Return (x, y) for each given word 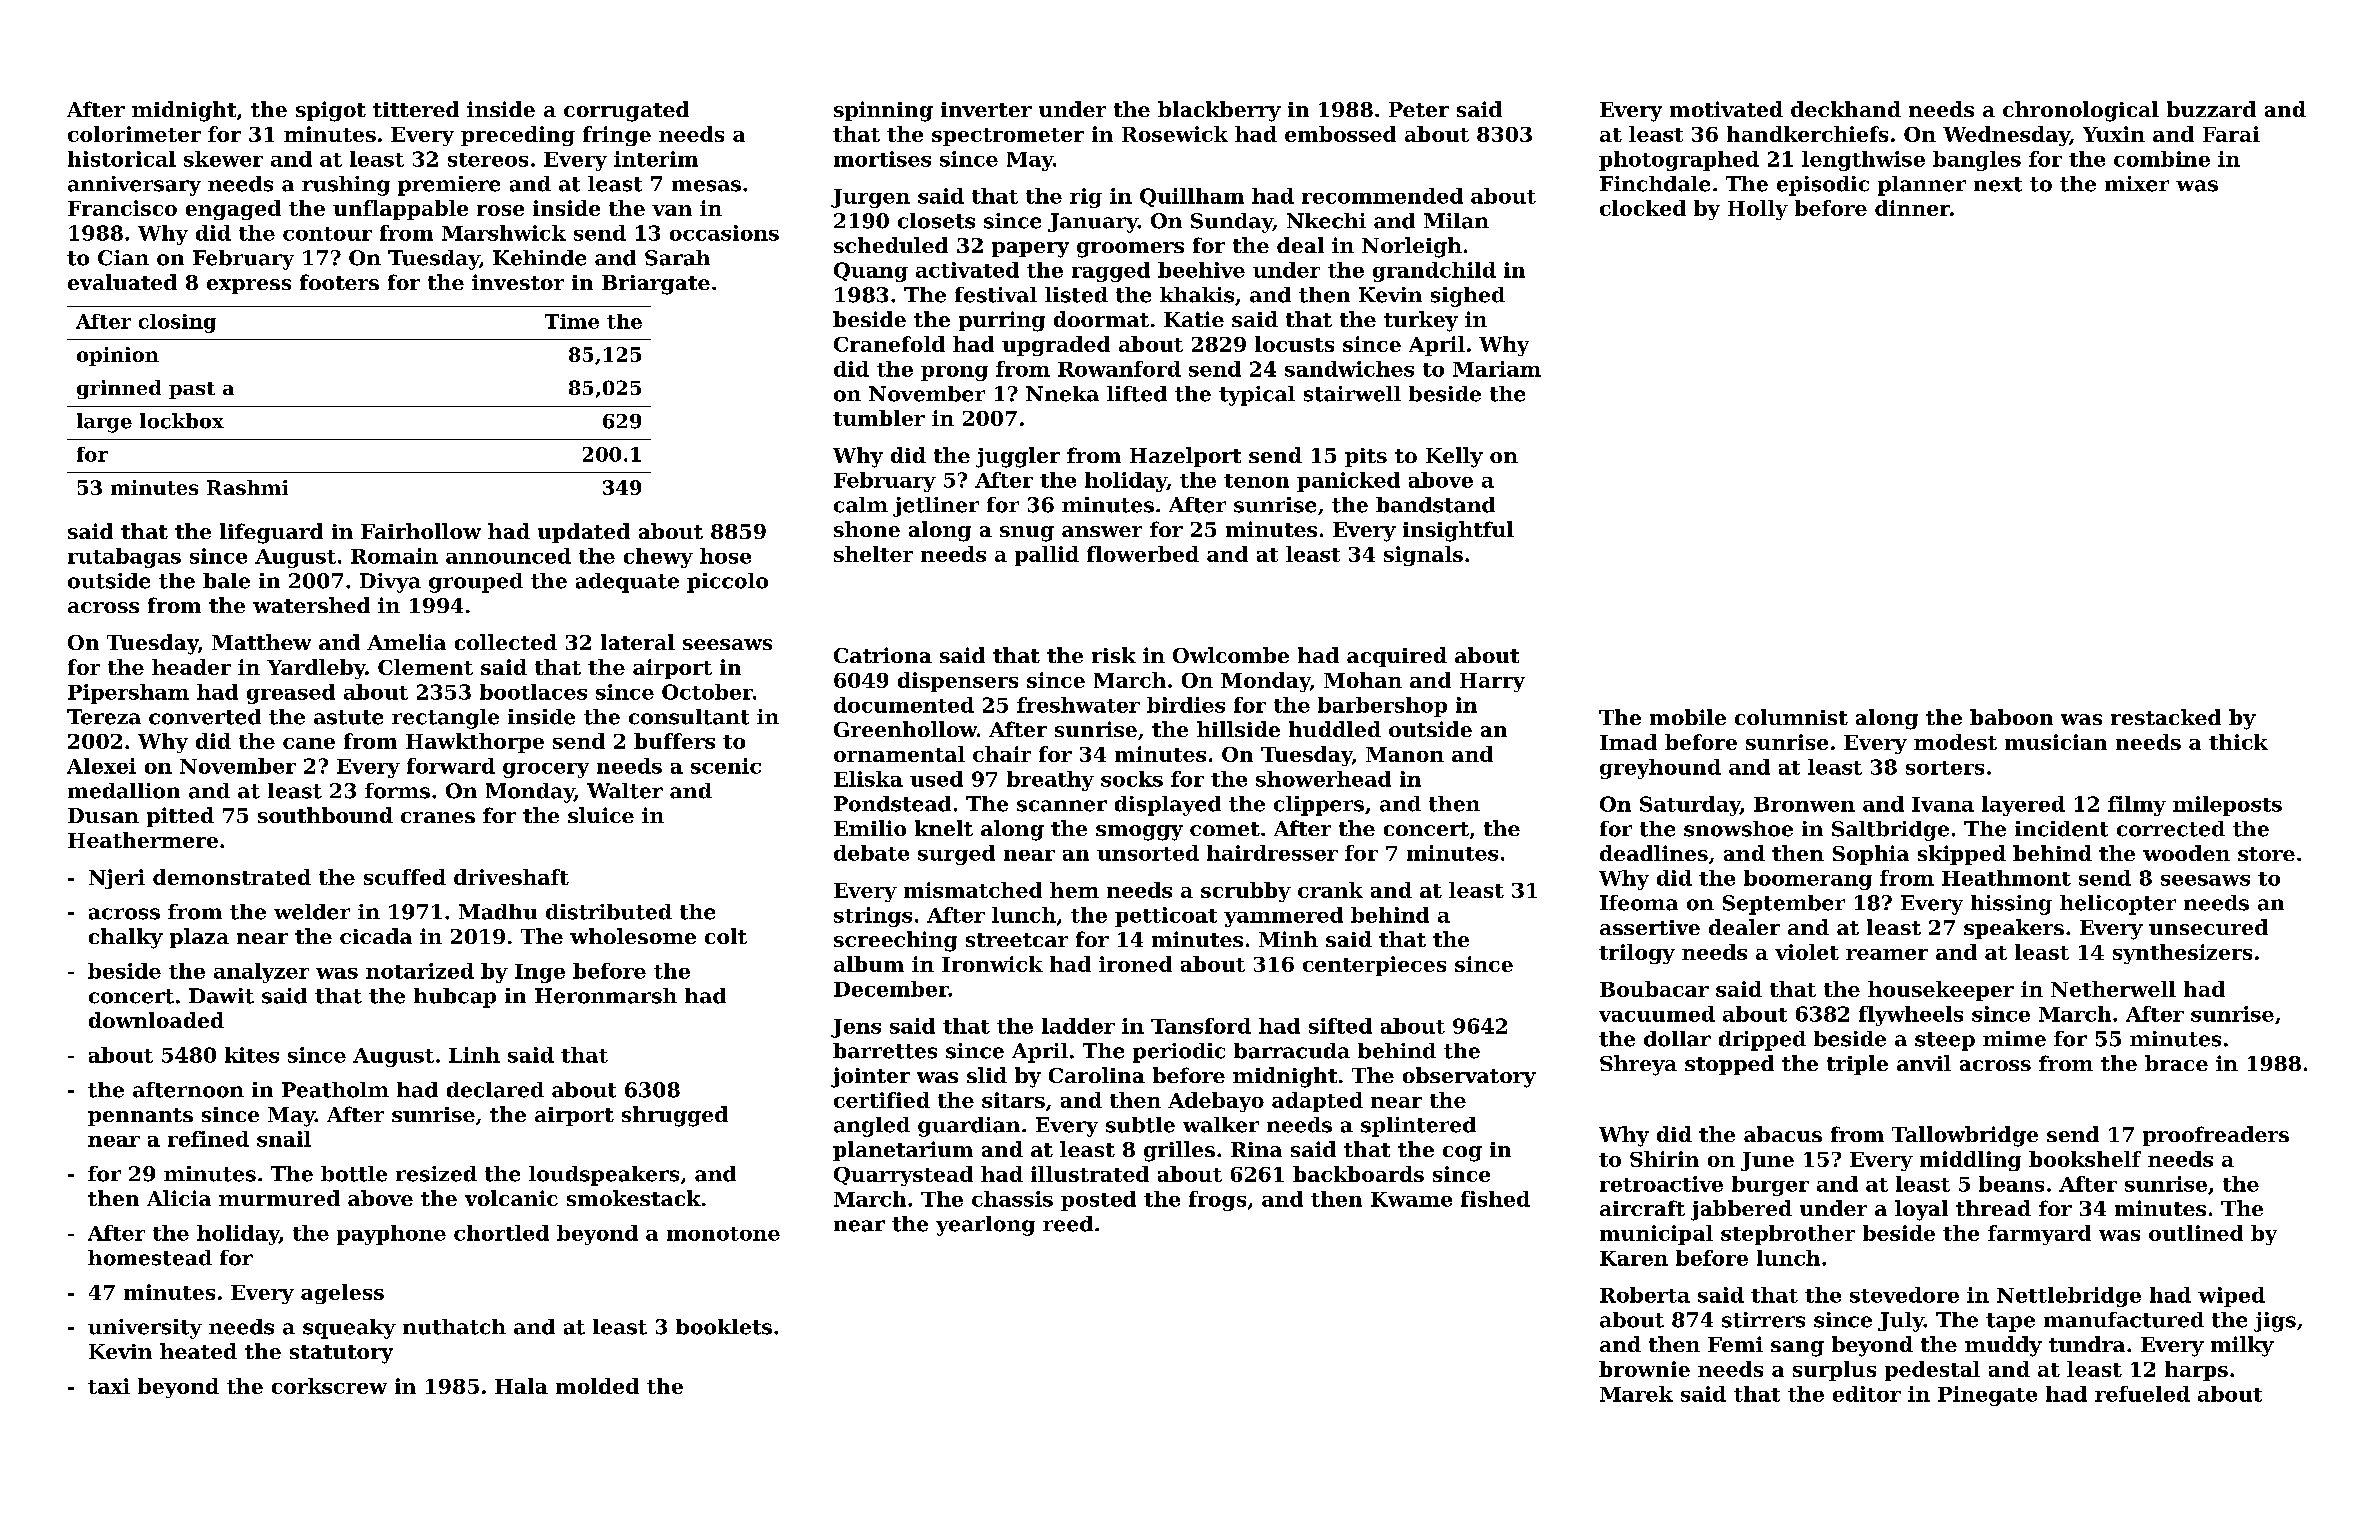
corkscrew (329, 1386)
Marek (1636, 1394)
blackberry (1219, 111)
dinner (1912, 208)
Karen (1634, 1258)
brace (2176, 1063)
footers (339, 282)
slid (987, 1075)
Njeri (117, 879)
